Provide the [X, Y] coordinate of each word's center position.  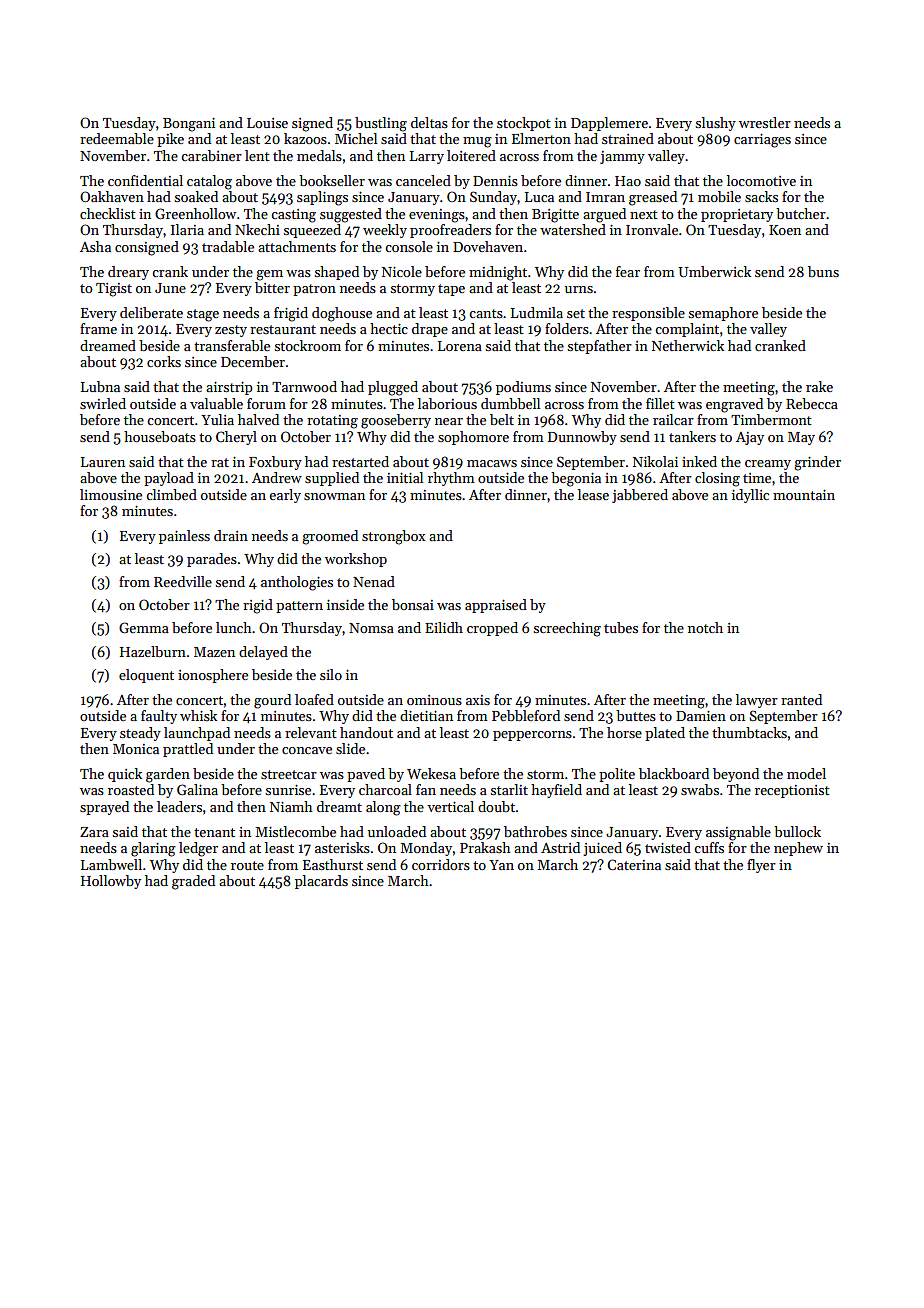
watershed [573, 229]
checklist [108, 213]
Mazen [214, 652]
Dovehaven [488, 246]
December [253, 361]
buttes [636, 715]
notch [705, 627]
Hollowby [111, 882]
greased [653, 198]
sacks [761, 196]
